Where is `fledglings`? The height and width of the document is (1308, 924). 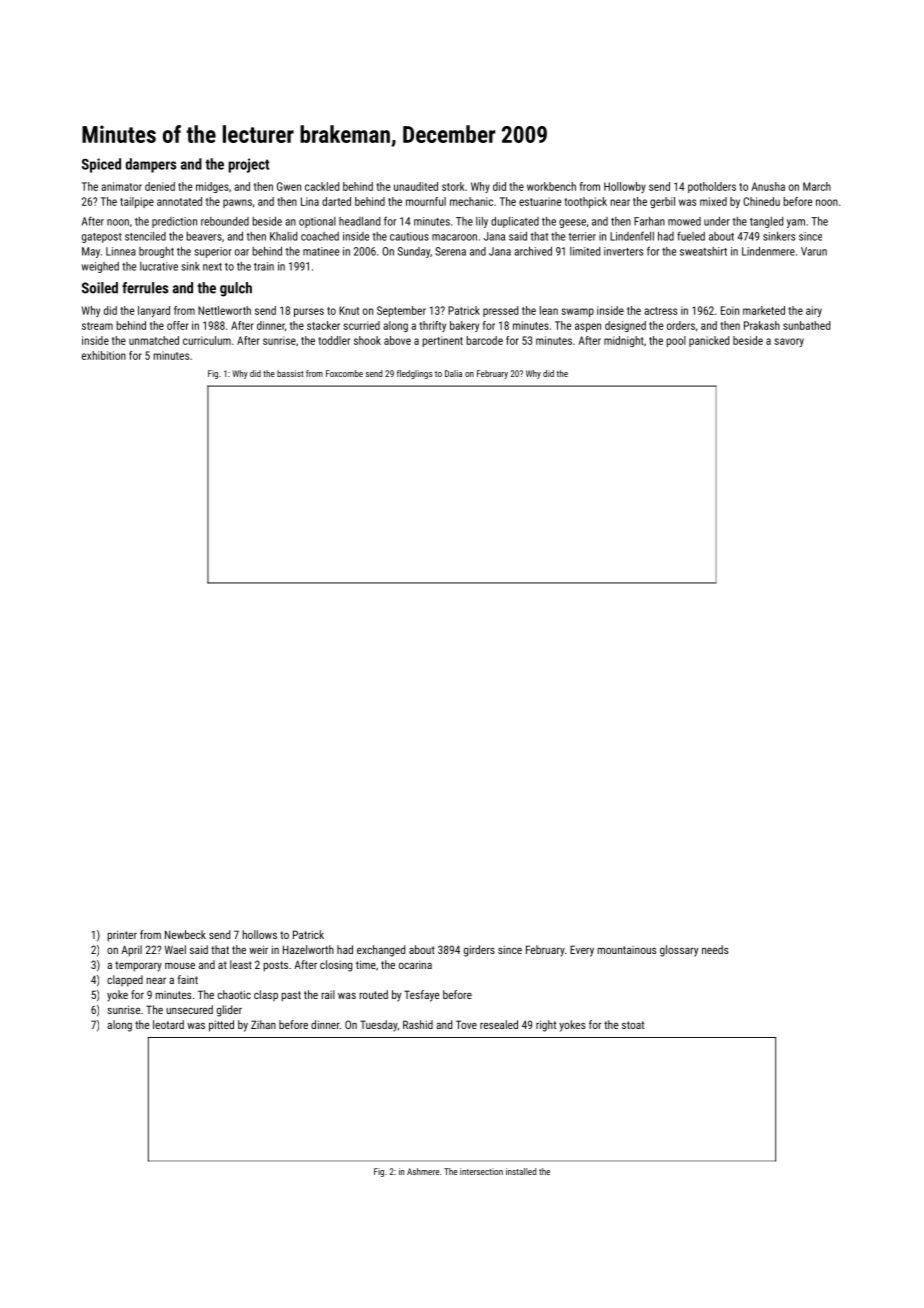
fledglings is located at coordinates (415, 374).
